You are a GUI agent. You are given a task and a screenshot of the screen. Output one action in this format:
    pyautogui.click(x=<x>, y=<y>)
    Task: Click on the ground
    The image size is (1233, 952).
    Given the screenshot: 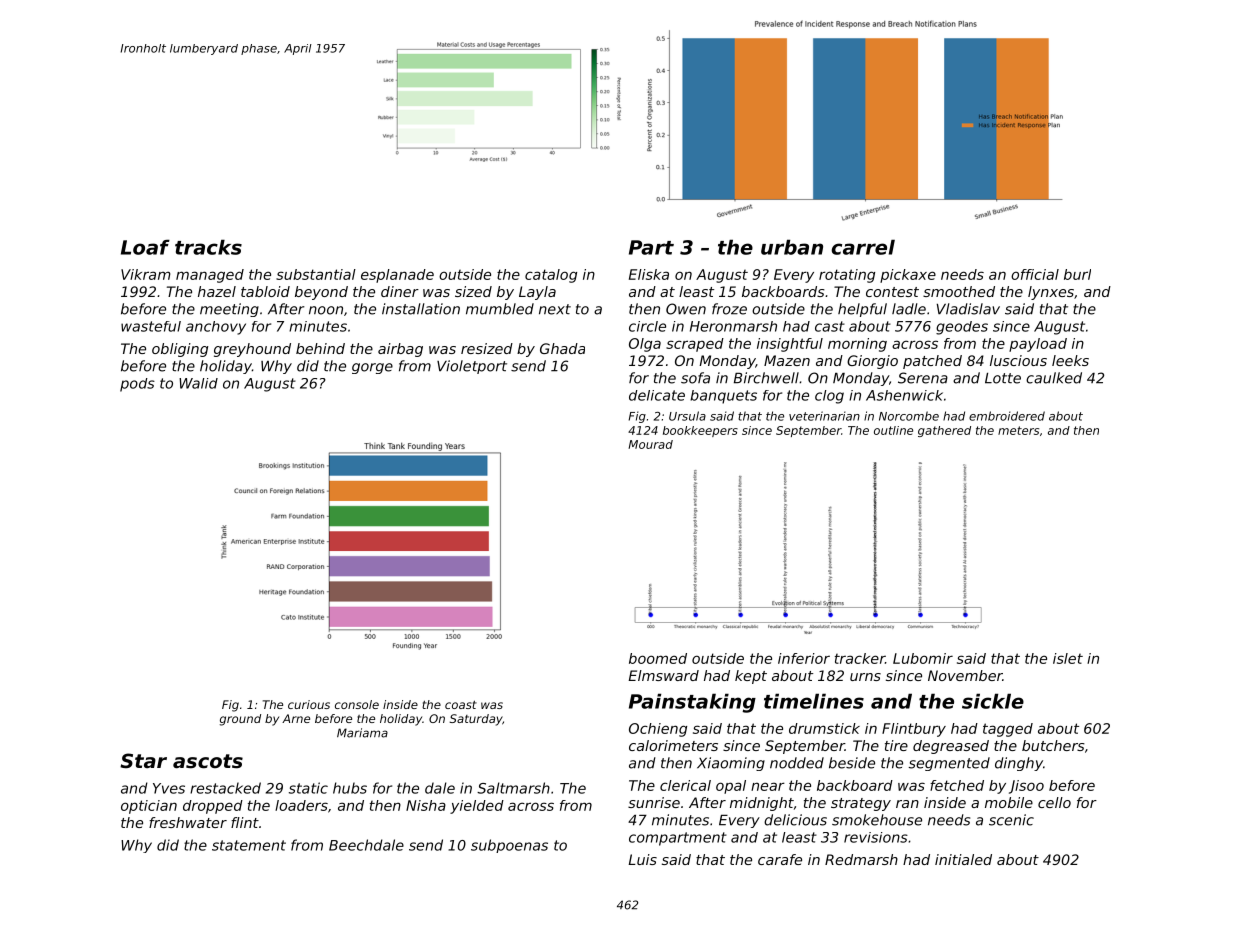 What is the action you would take?
    pyautogui.click(x=240, y=720)
